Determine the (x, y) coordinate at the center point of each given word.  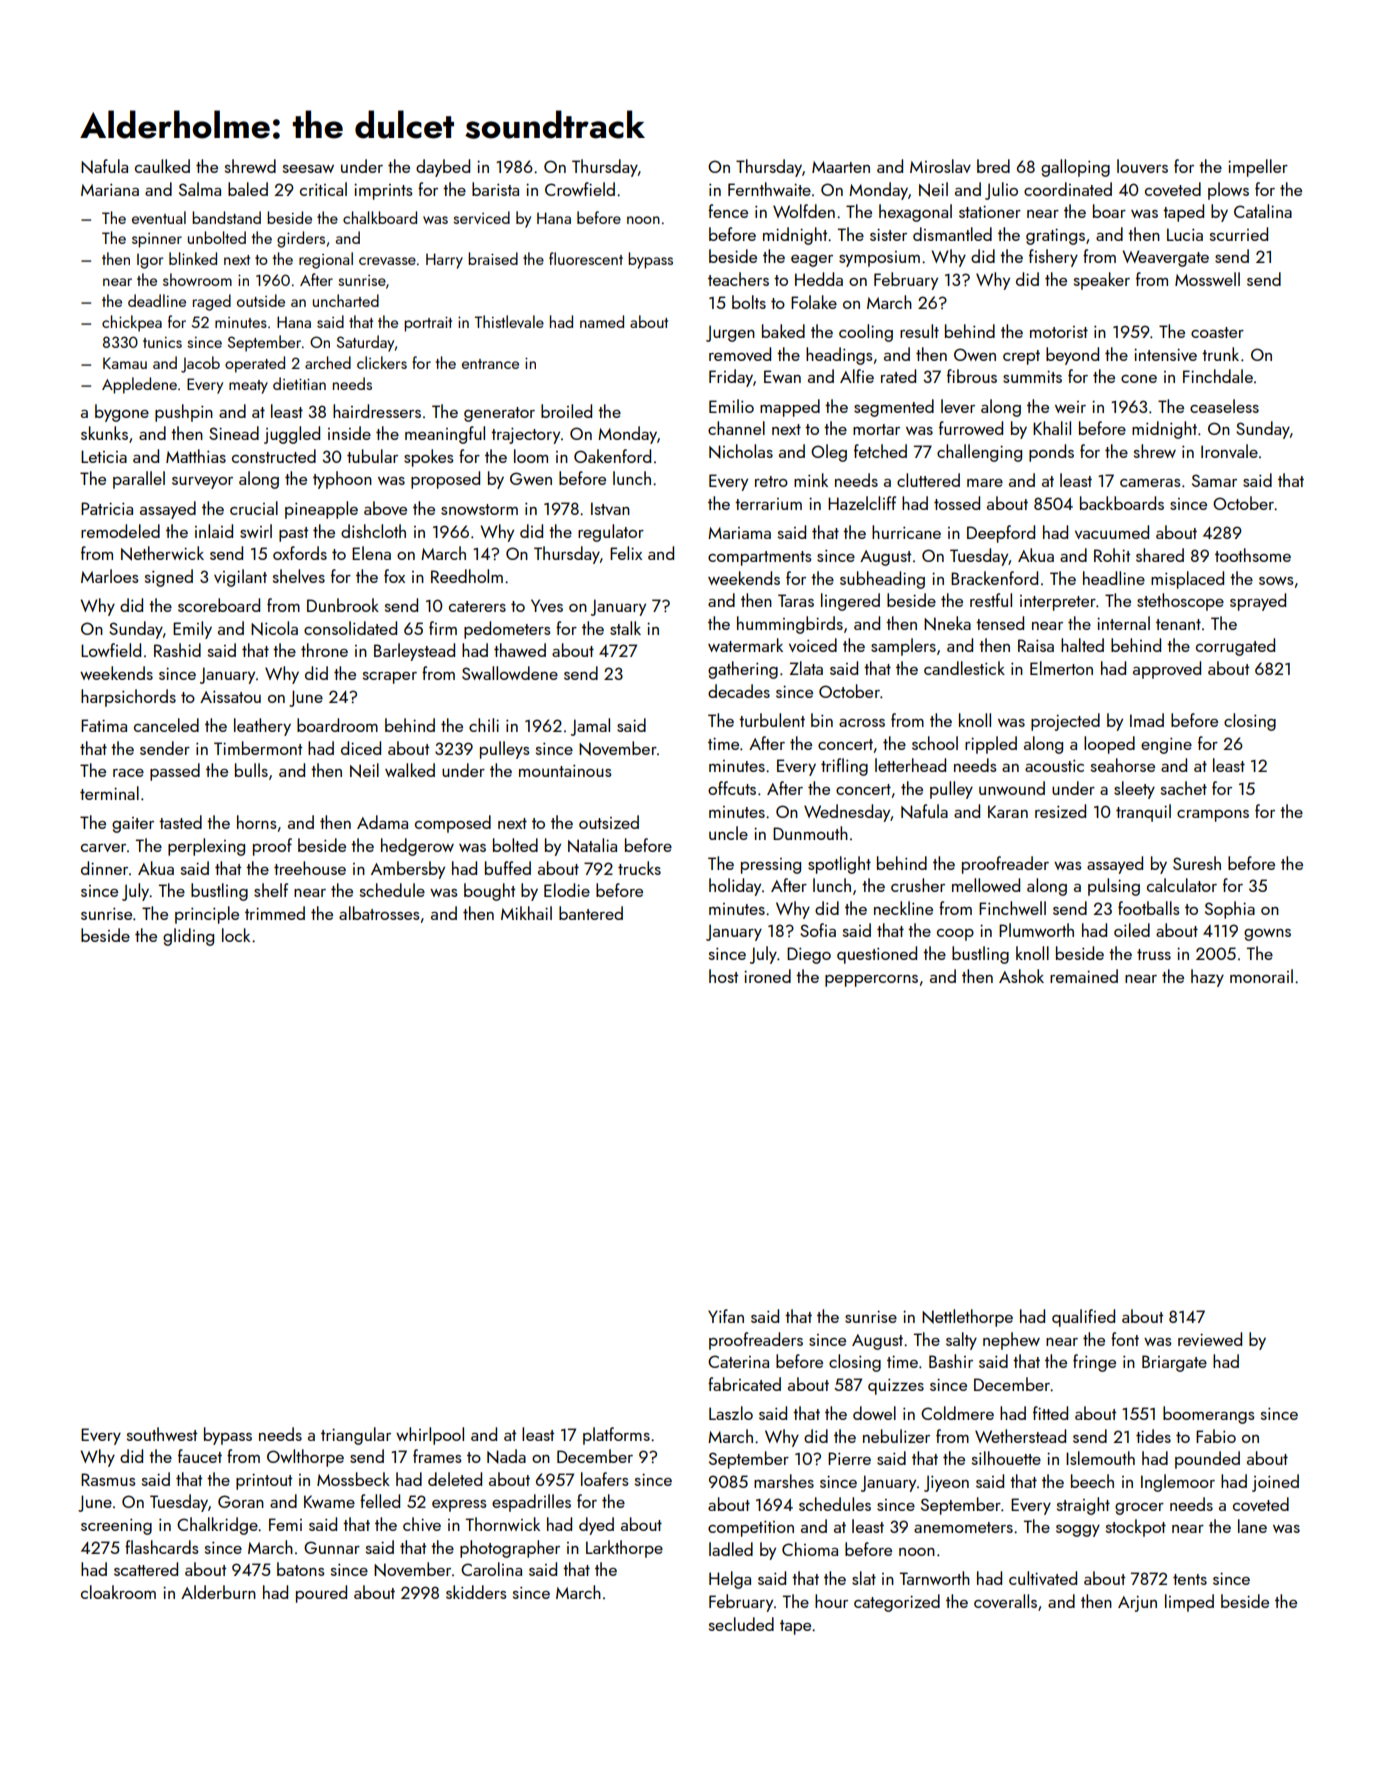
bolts (749, 302)
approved (1167, 670)
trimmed (275, 913)
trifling (844, 767)
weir (1070, 407)
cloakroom (118, 1592)
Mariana (110, 190)
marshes (784, 1481)
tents (1190, 1579)
